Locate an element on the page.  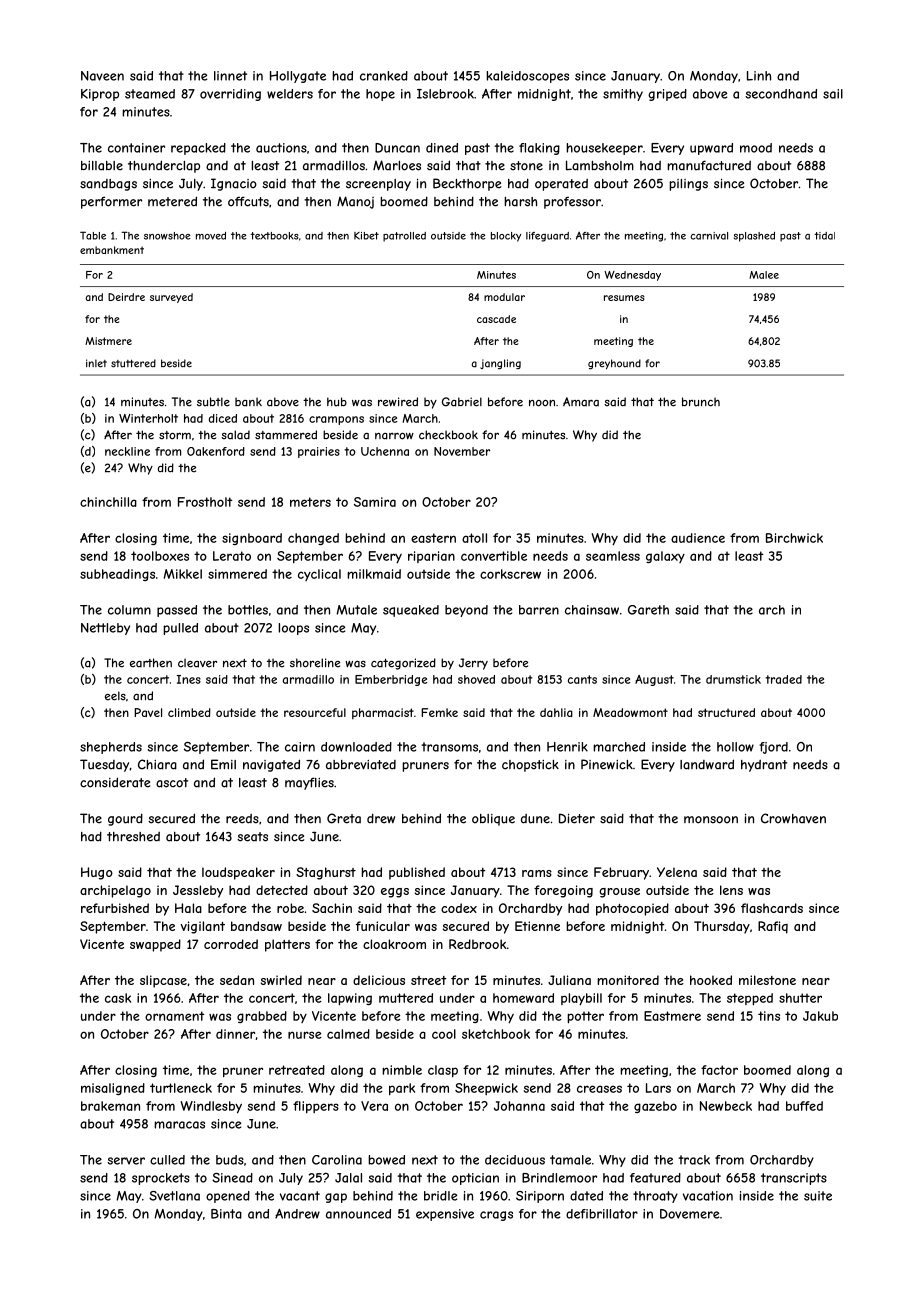
splashed is located at coordinates (754, 237).
